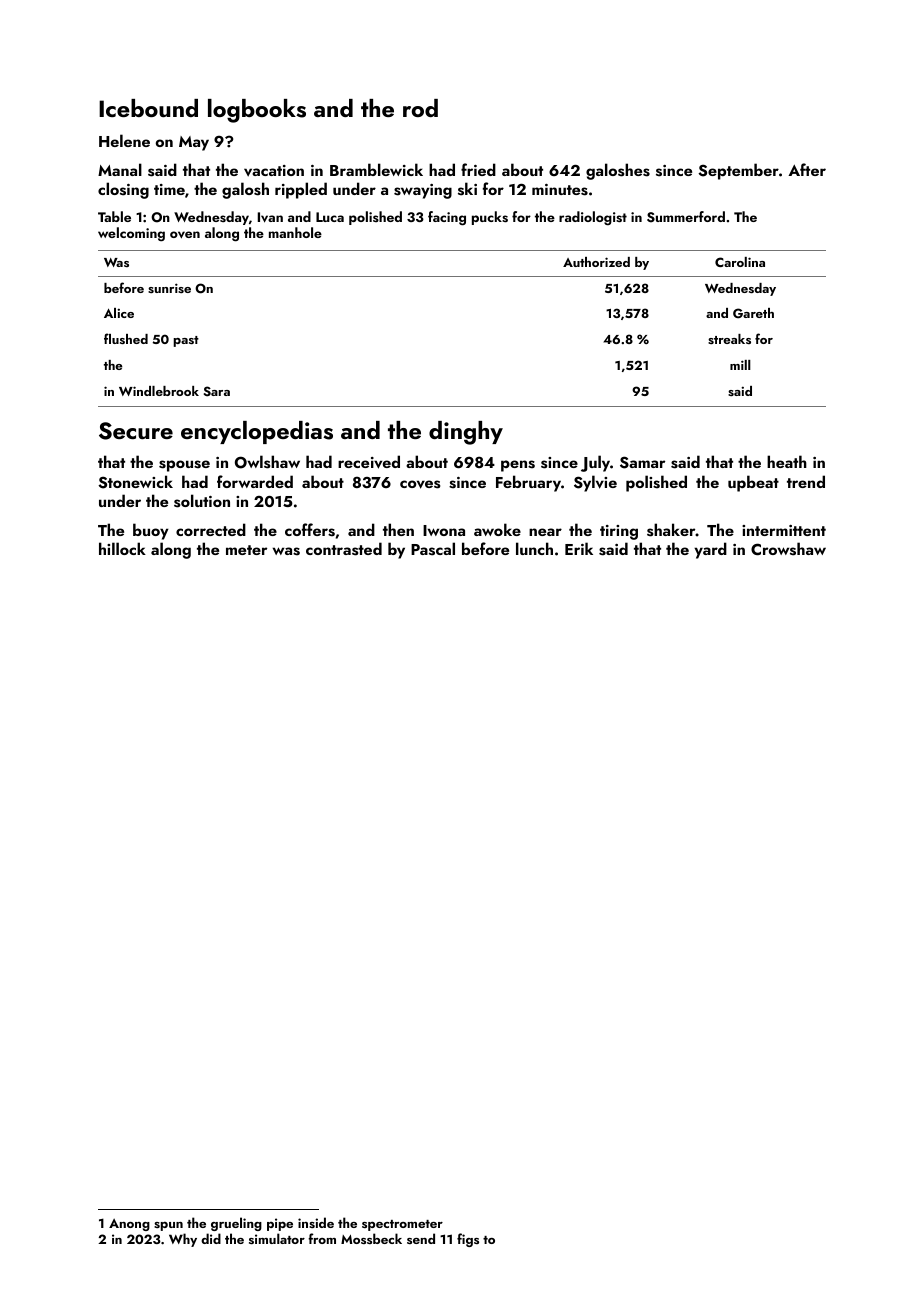 The height and width of the screenshot is (1314, 924). Describe the element at coordinates (236, 1224) in the screenshot. I see `grueling` at that location.
